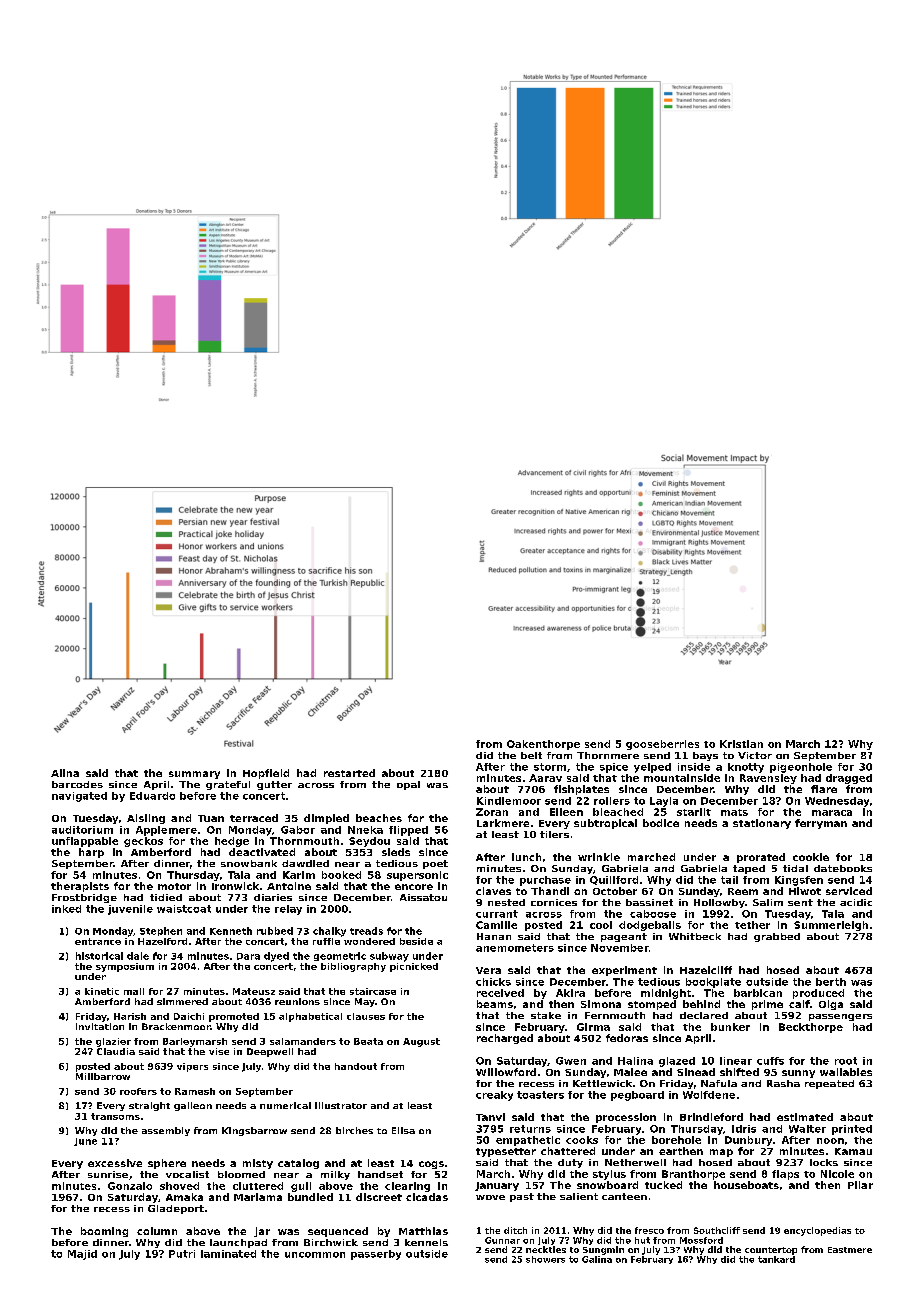 This image has height=1308, width=924. I want to click on geometric, so click(340, 956).
